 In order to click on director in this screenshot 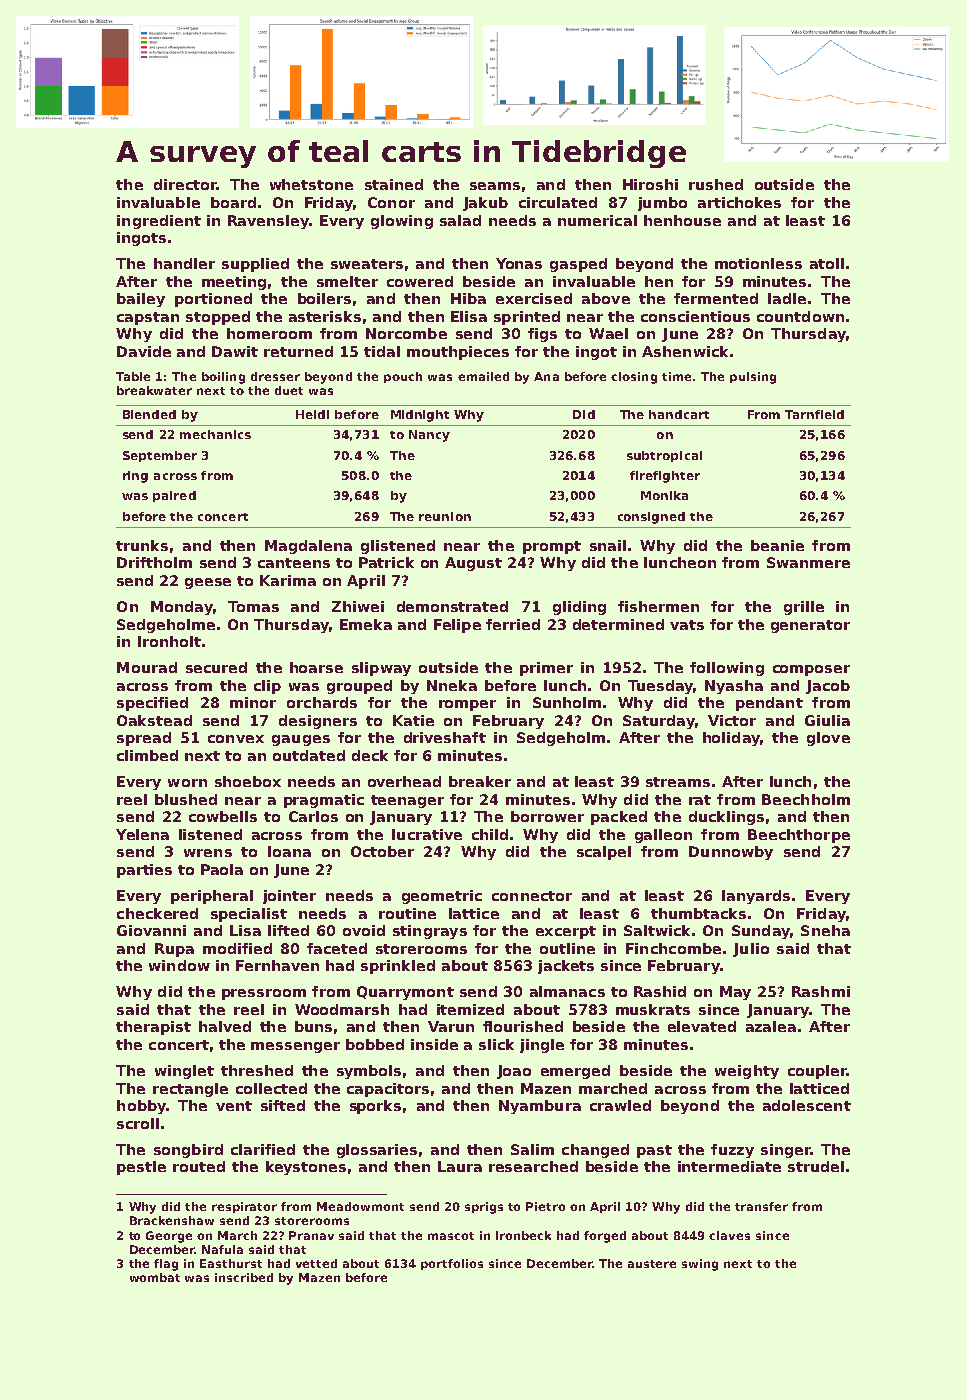, I will do `click(185, 184)`.
